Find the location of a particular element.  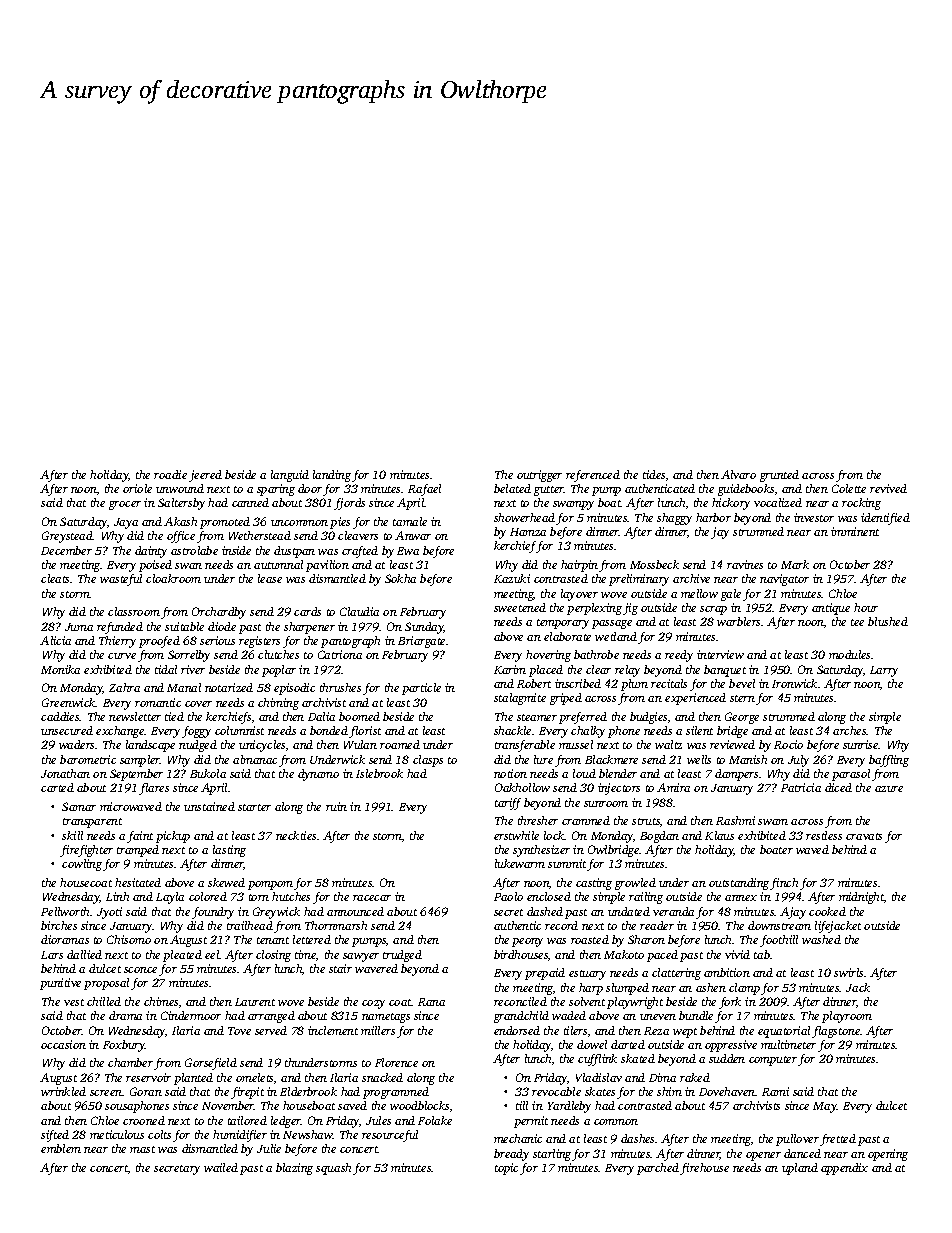

mast is located at coordinates (142, 1149).
